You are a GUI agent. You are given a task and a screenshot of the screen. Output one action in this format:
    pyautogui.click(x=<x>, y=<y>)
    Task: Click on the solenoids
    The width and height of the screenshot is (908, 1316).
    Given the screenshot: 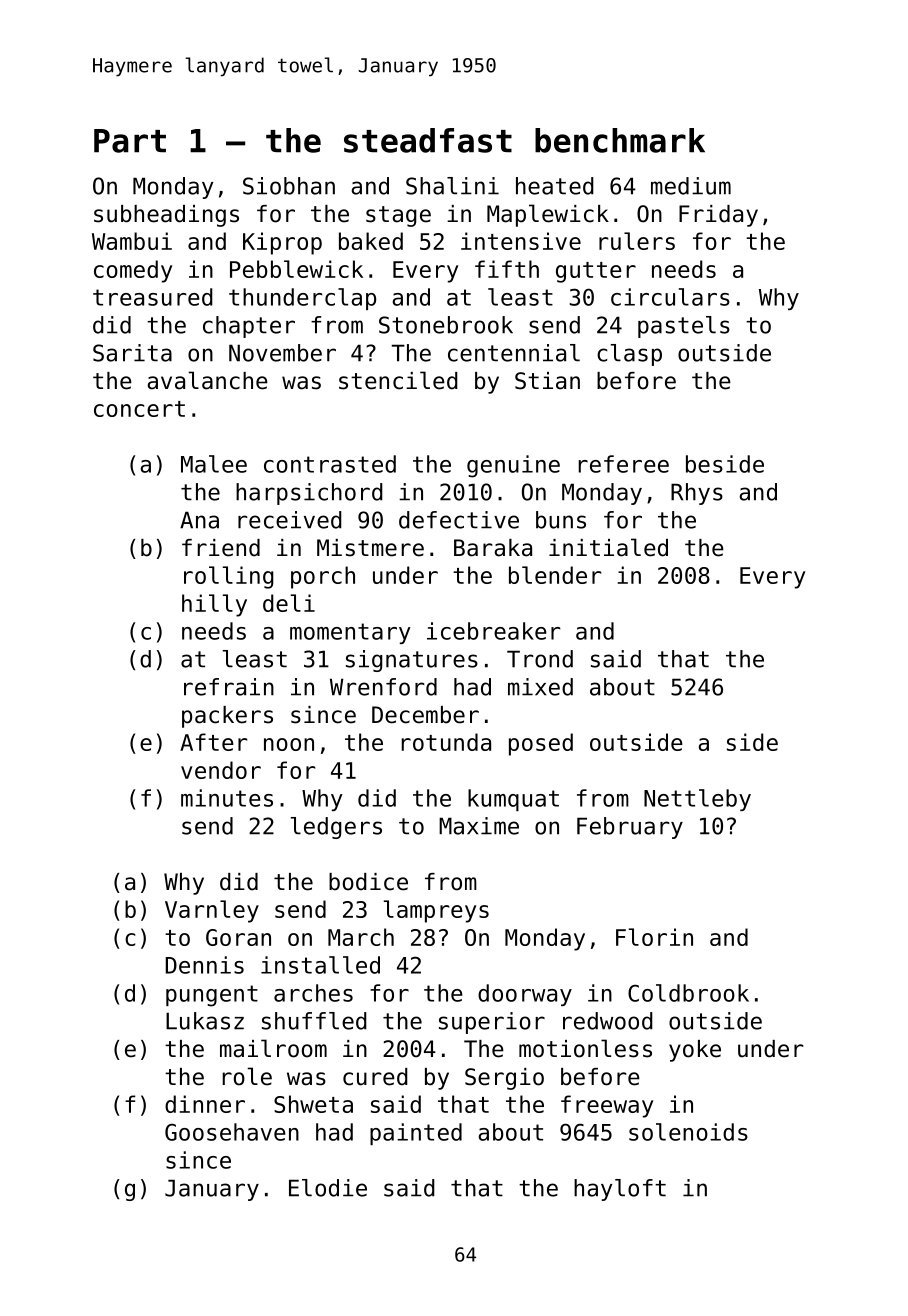 What is the action you would take?
    pyautogui.click(x=688, y=1132)
